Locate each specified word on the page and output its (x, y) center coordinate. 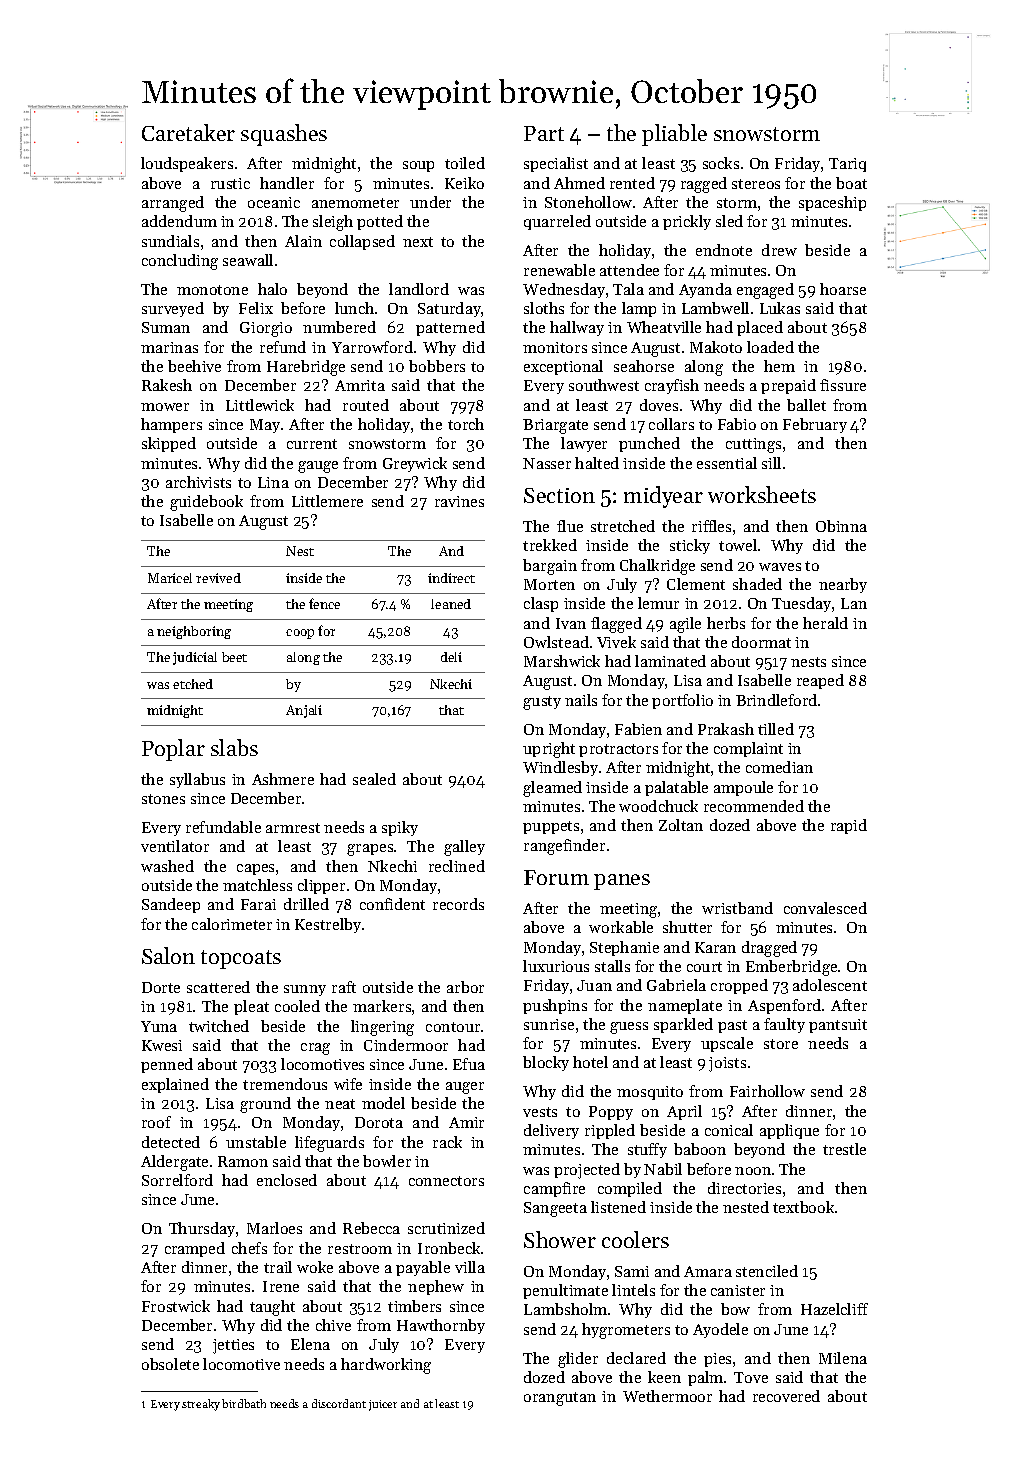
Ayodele (720, 1330)
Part (544, 133)
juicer (383, 1405)
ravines (459, 501)
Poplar (173, 750)
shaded (757, 584)
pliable (674, 135)
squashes (284, 135)
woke (315, 1267)
